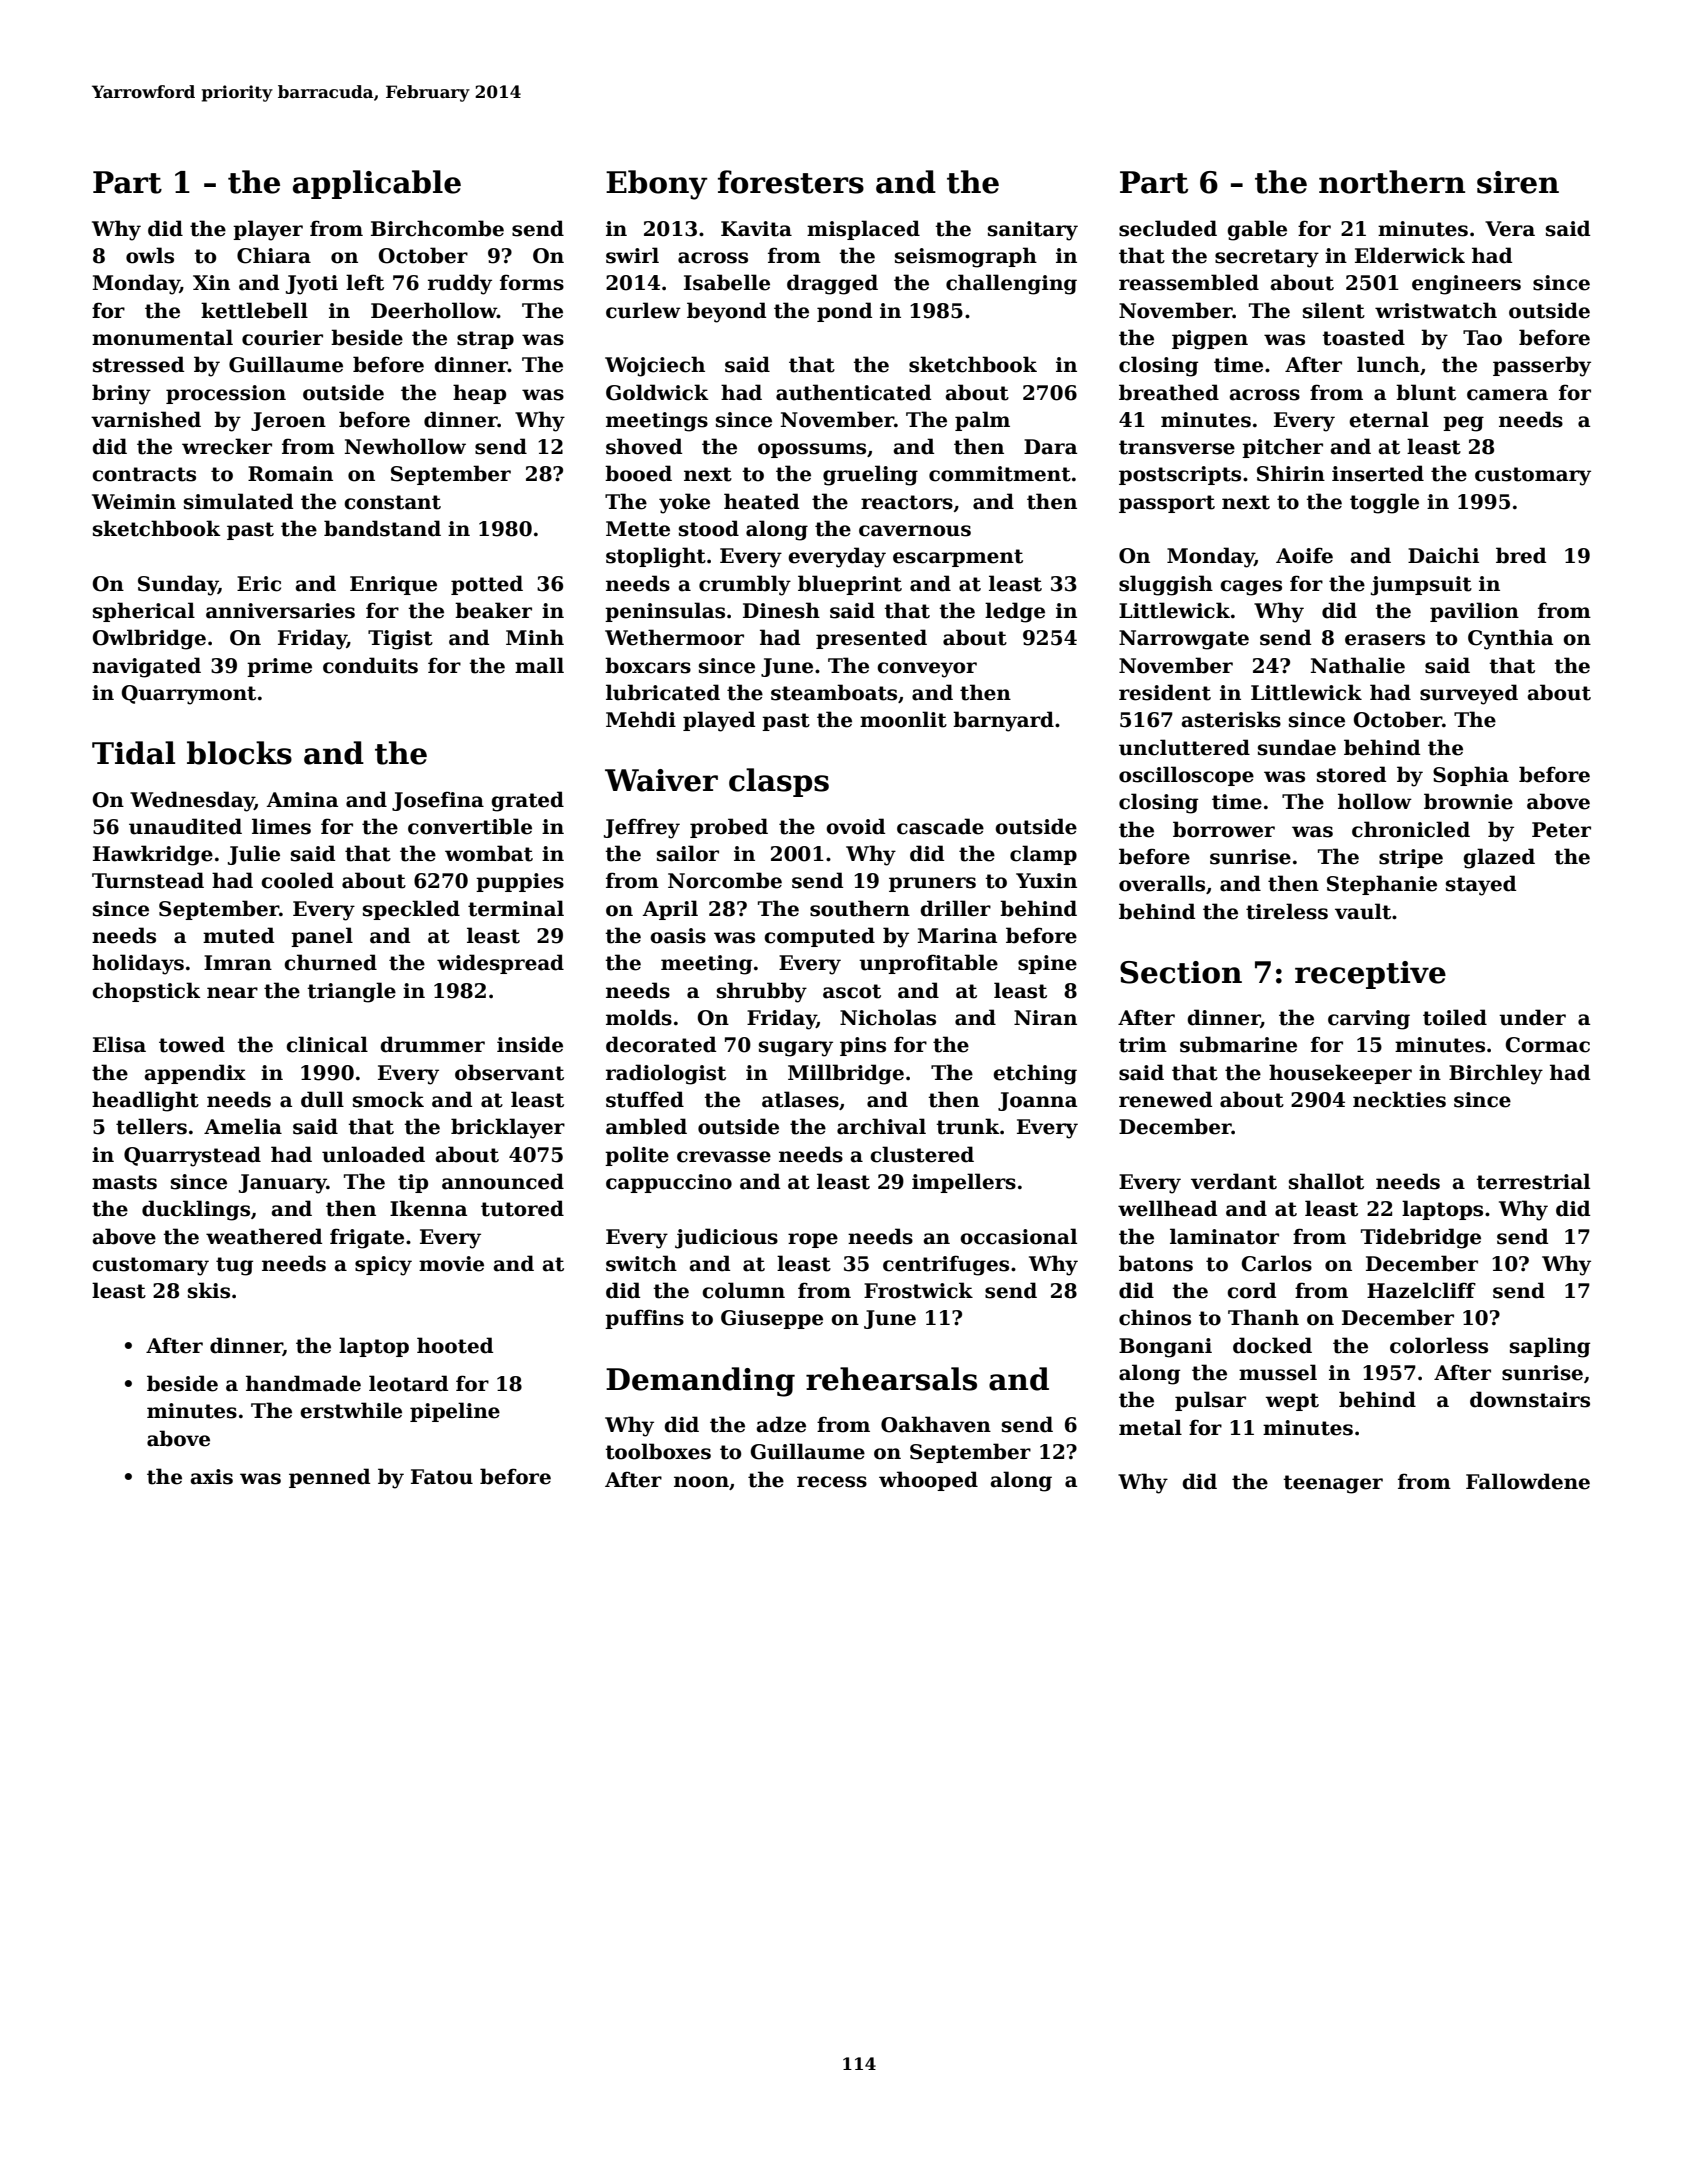 This screenshot has height=2178, width=1683. I want to click on dull, so click(322, 1099).
